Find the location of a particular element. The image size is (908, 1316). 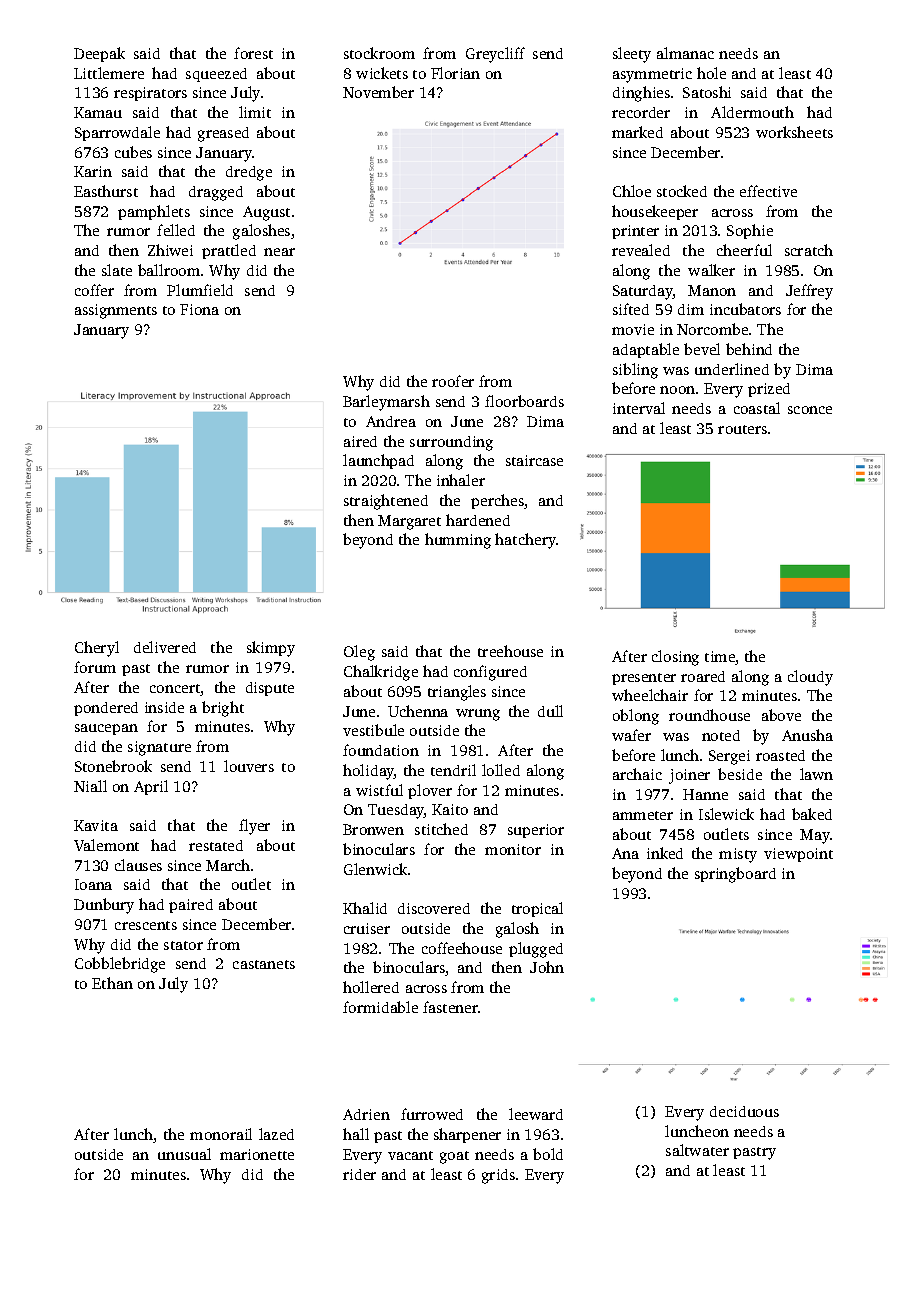

revealed is located at coordinates (641, 250).
